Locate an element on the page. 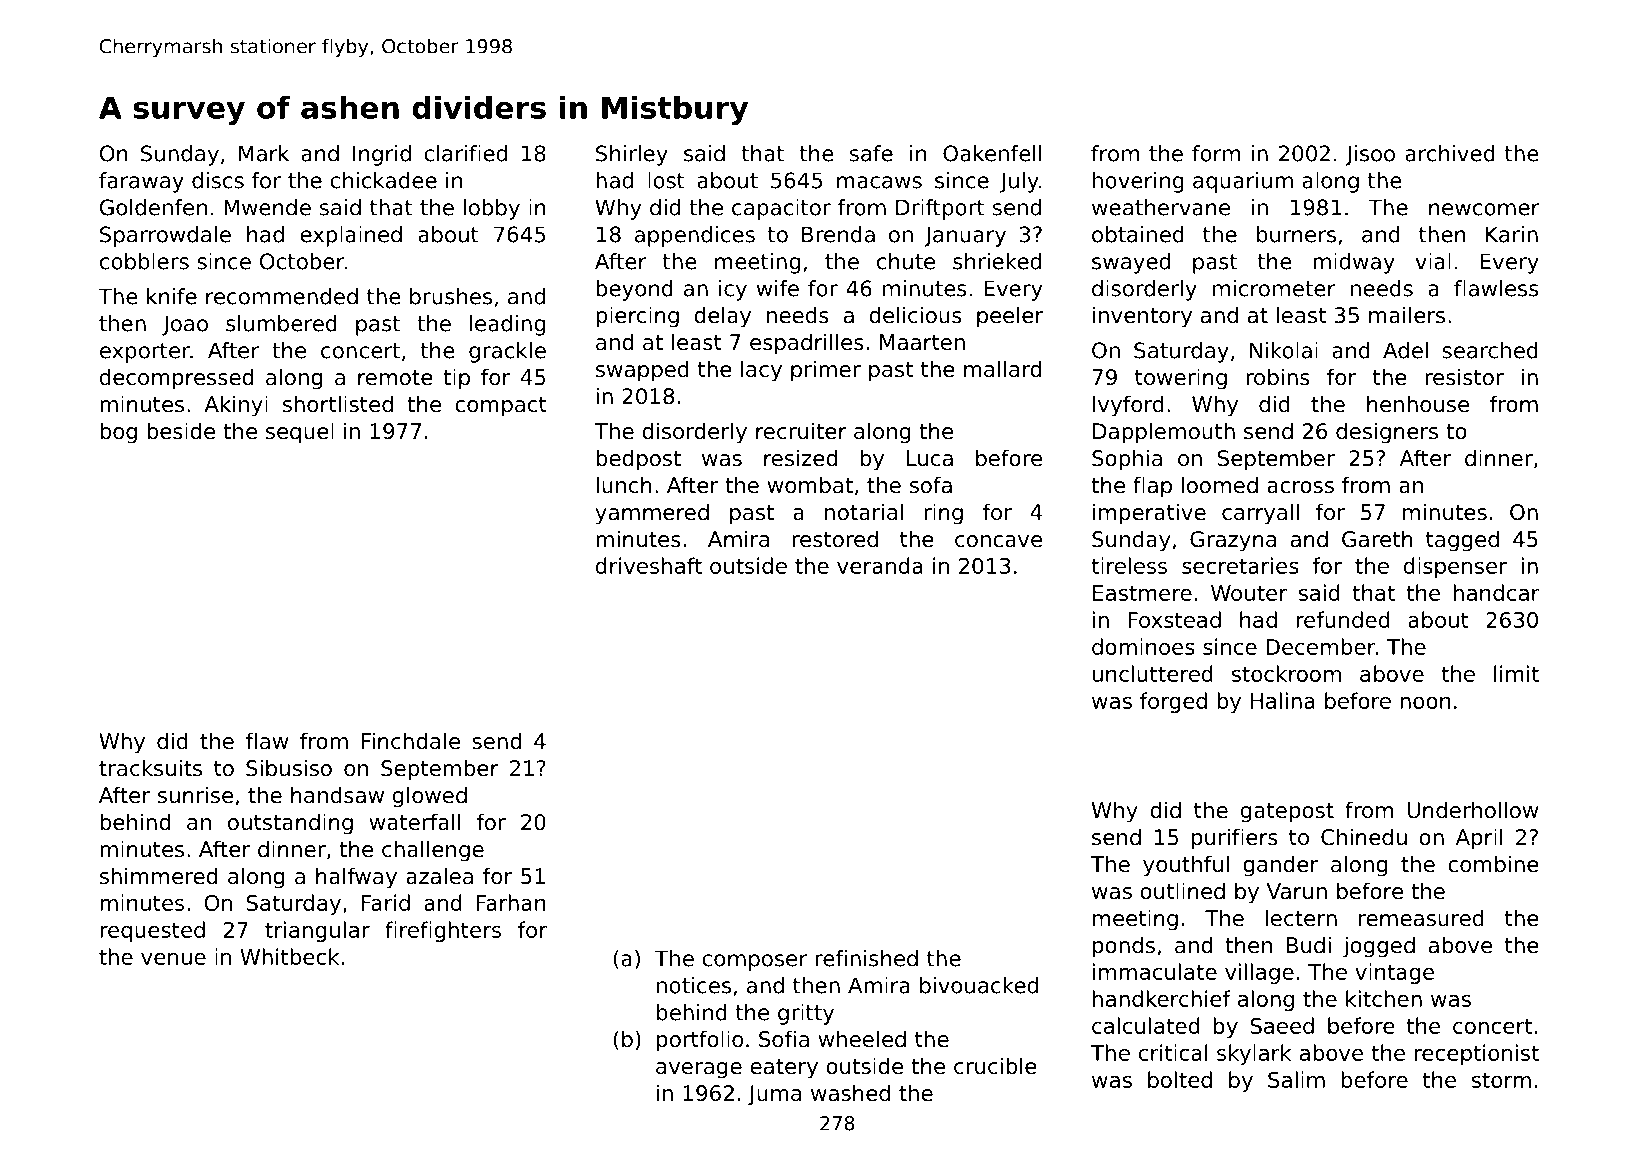 This page has width=1638, height=1158. refinished is located at coordinates (866, 958).
